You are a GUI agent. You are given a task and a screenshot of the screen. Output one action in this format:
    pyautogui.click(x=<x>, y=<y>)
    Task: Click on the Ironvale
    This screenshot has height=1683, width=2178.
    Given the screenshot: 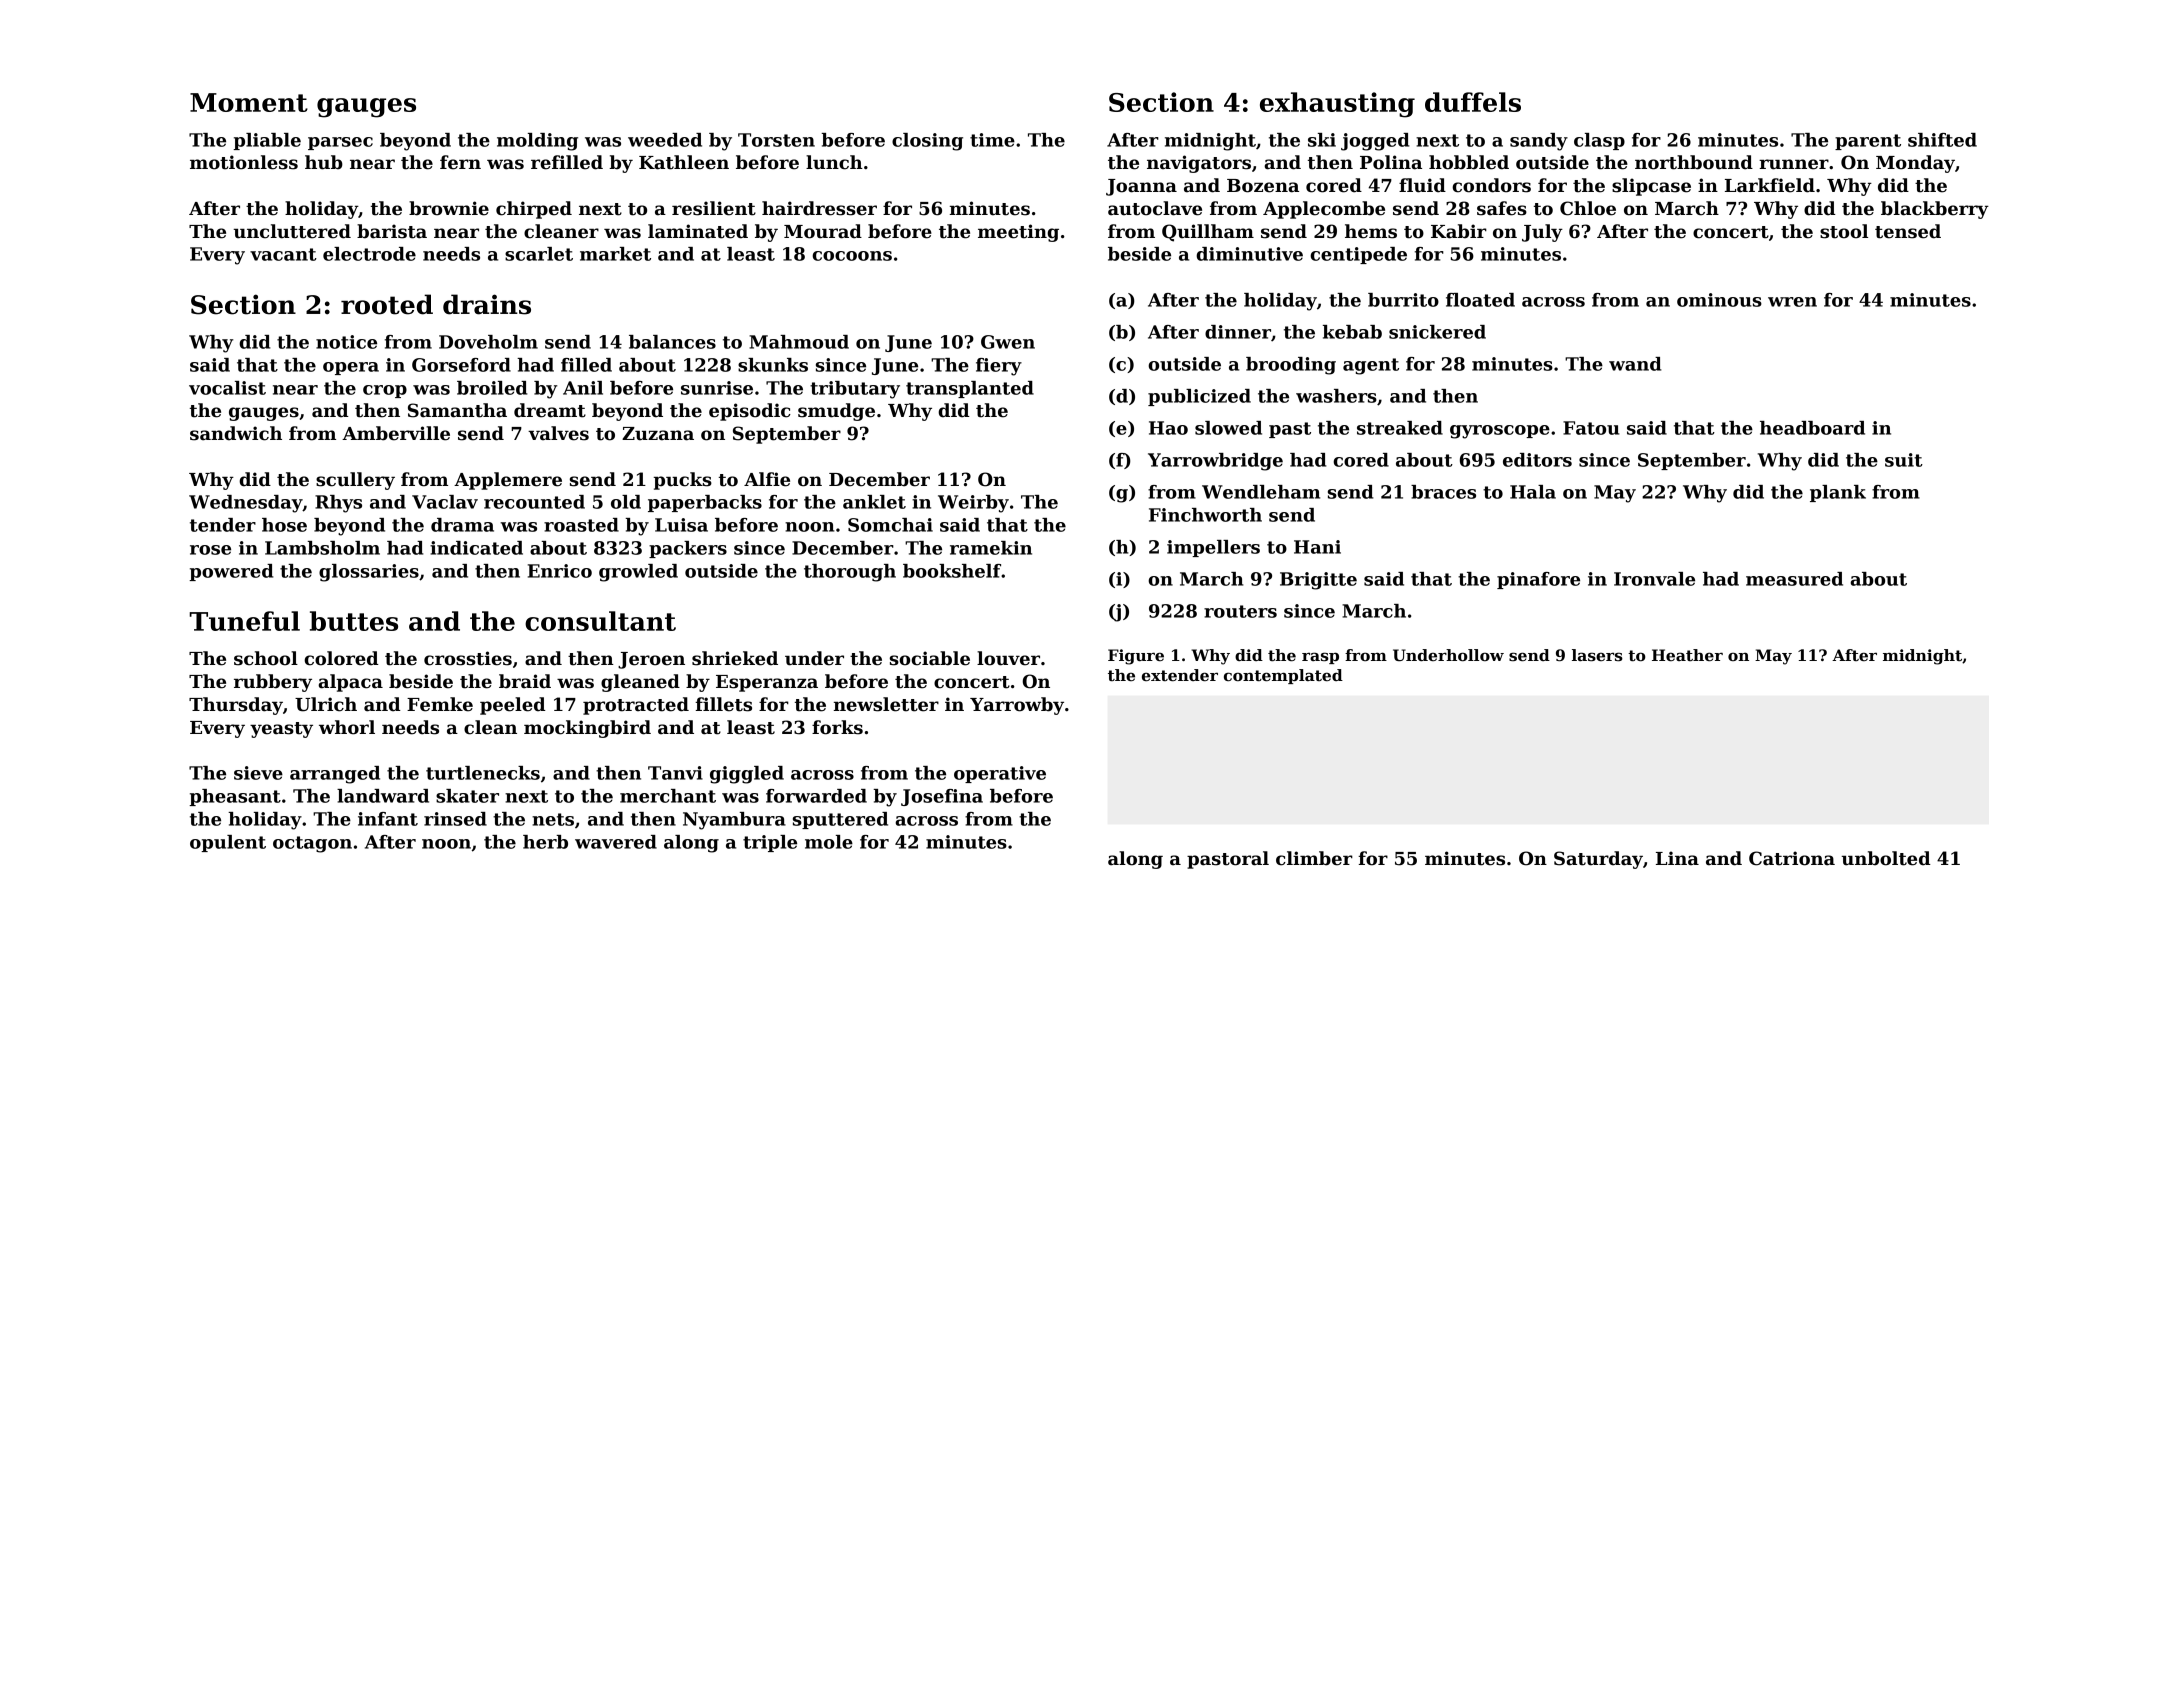 What is the action you would take?
    pyautogui.click(x=1654, y=579)
